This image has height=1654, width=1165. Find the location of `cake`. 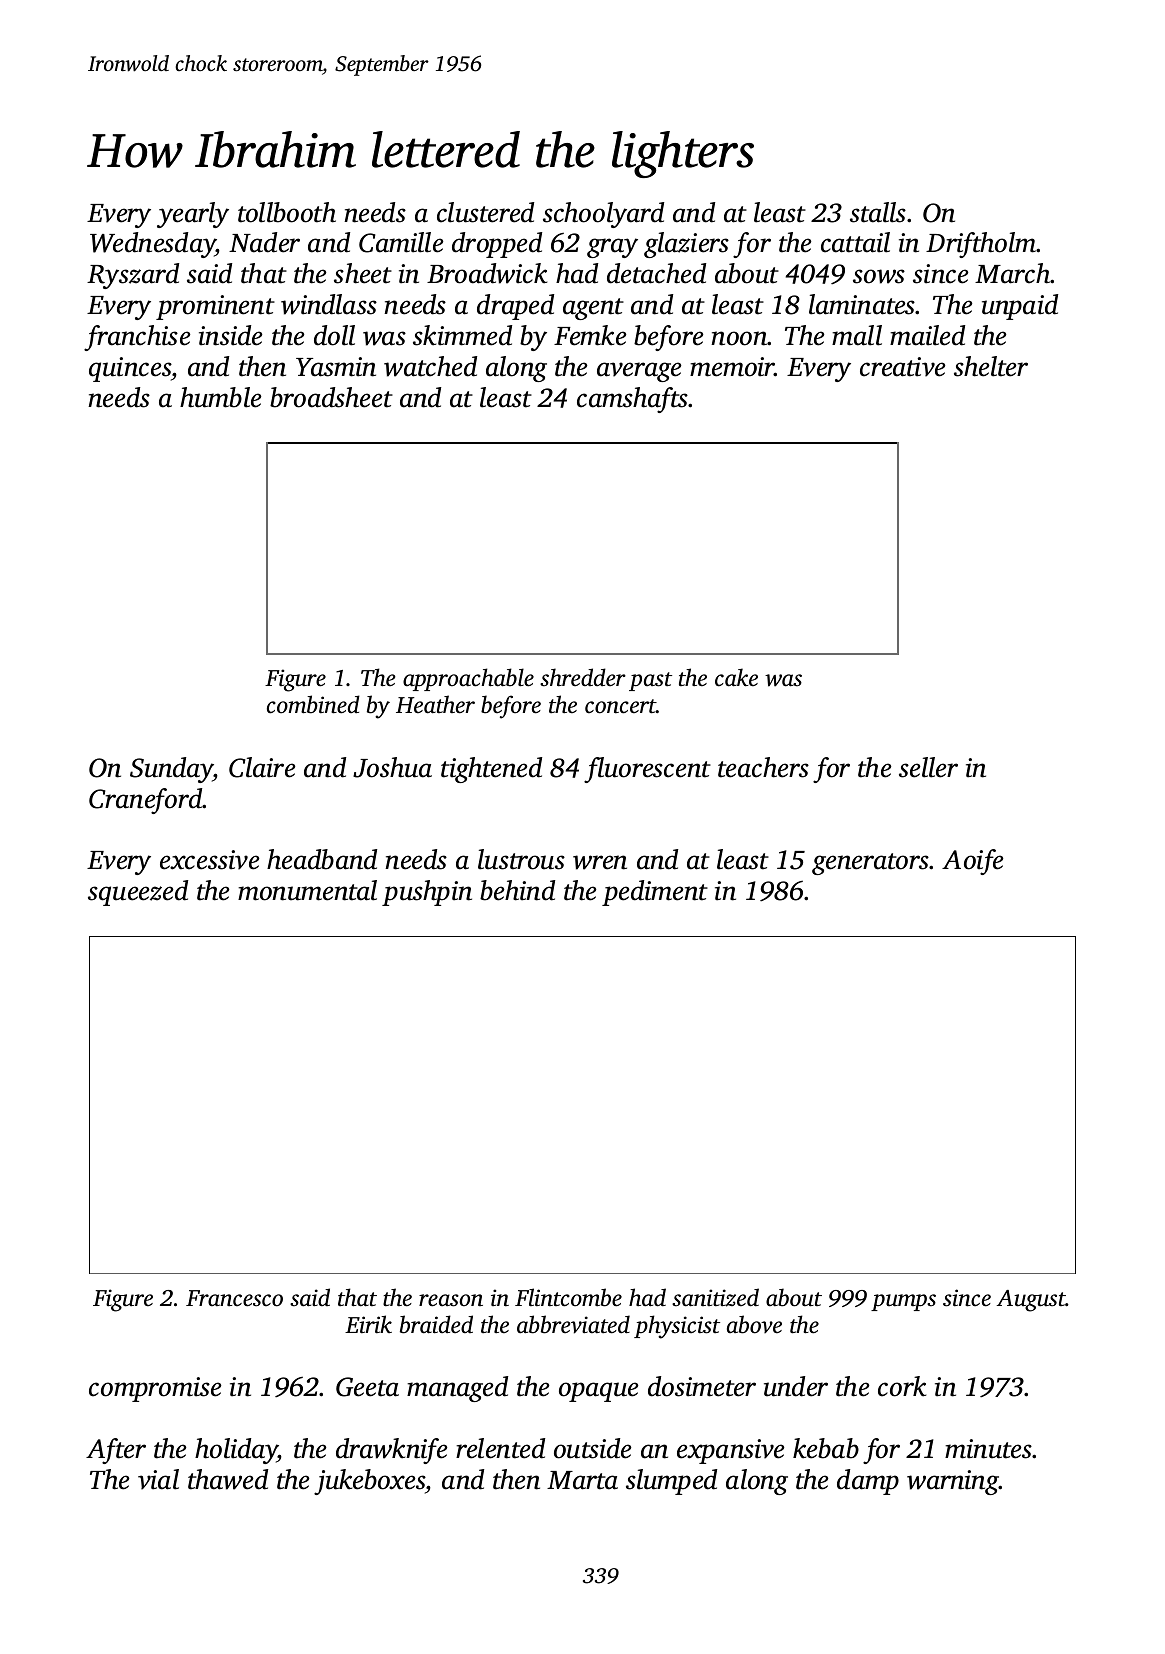

cake is located at coordinates (736, 677).
